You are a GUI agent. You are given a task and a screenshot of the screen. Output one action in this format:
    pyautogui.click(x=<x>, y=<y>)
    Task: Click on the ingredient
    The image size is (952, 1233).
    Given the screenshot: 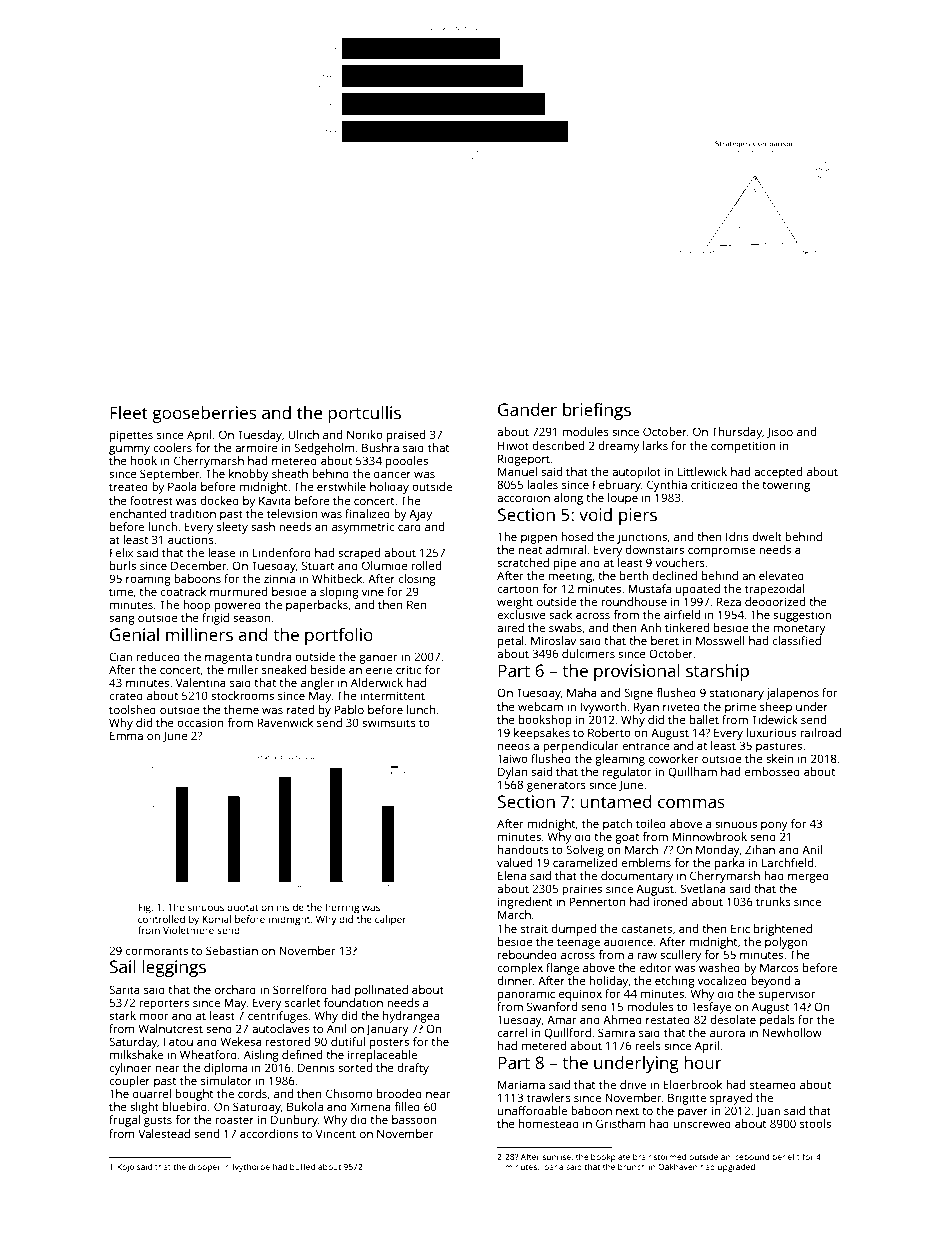 What is the action you would take?
    pyautogui.click(x=525, y=903)
